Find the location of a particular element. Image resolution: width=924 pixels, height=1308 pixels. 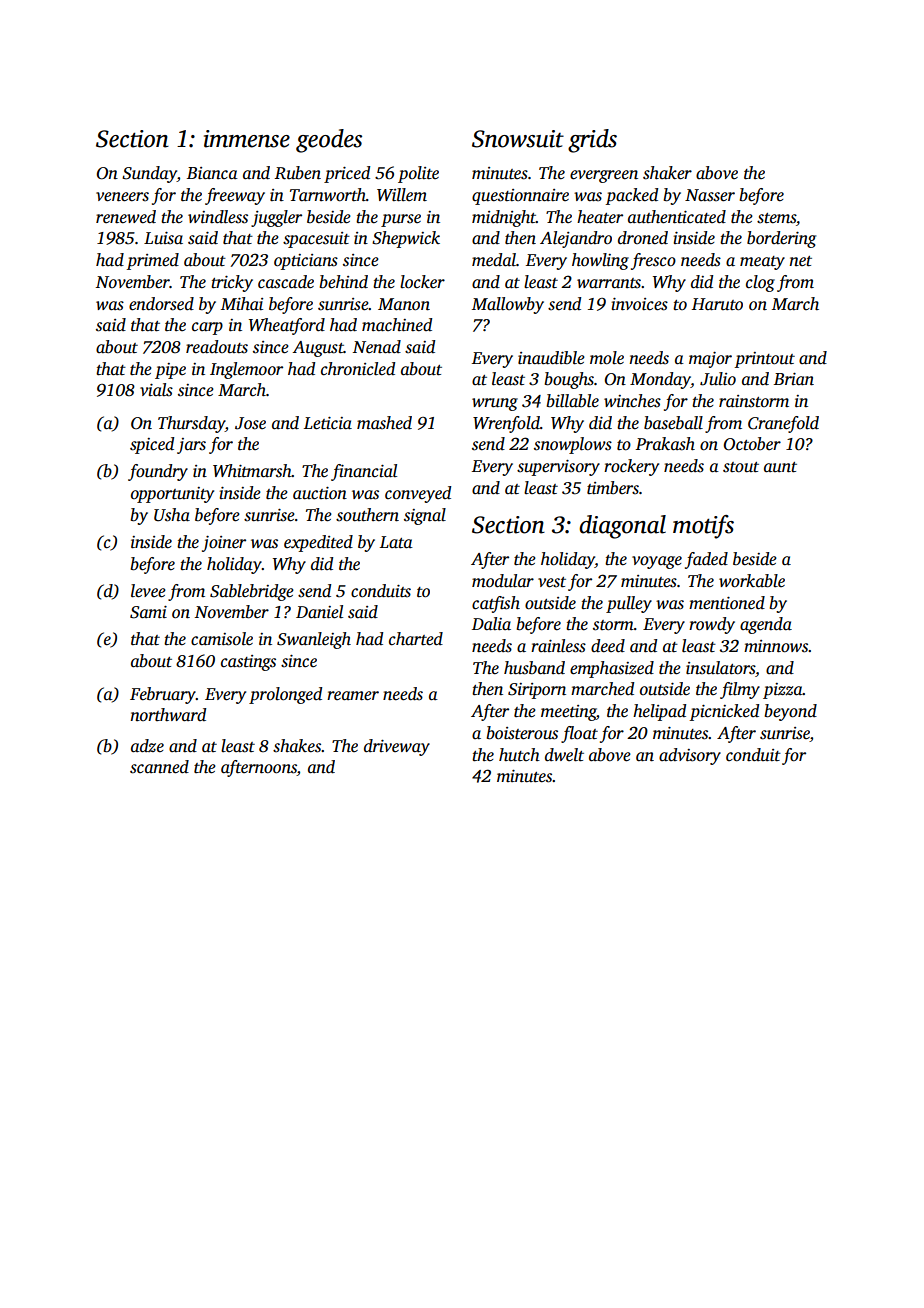

adze is located at coordinates (147, 746).
